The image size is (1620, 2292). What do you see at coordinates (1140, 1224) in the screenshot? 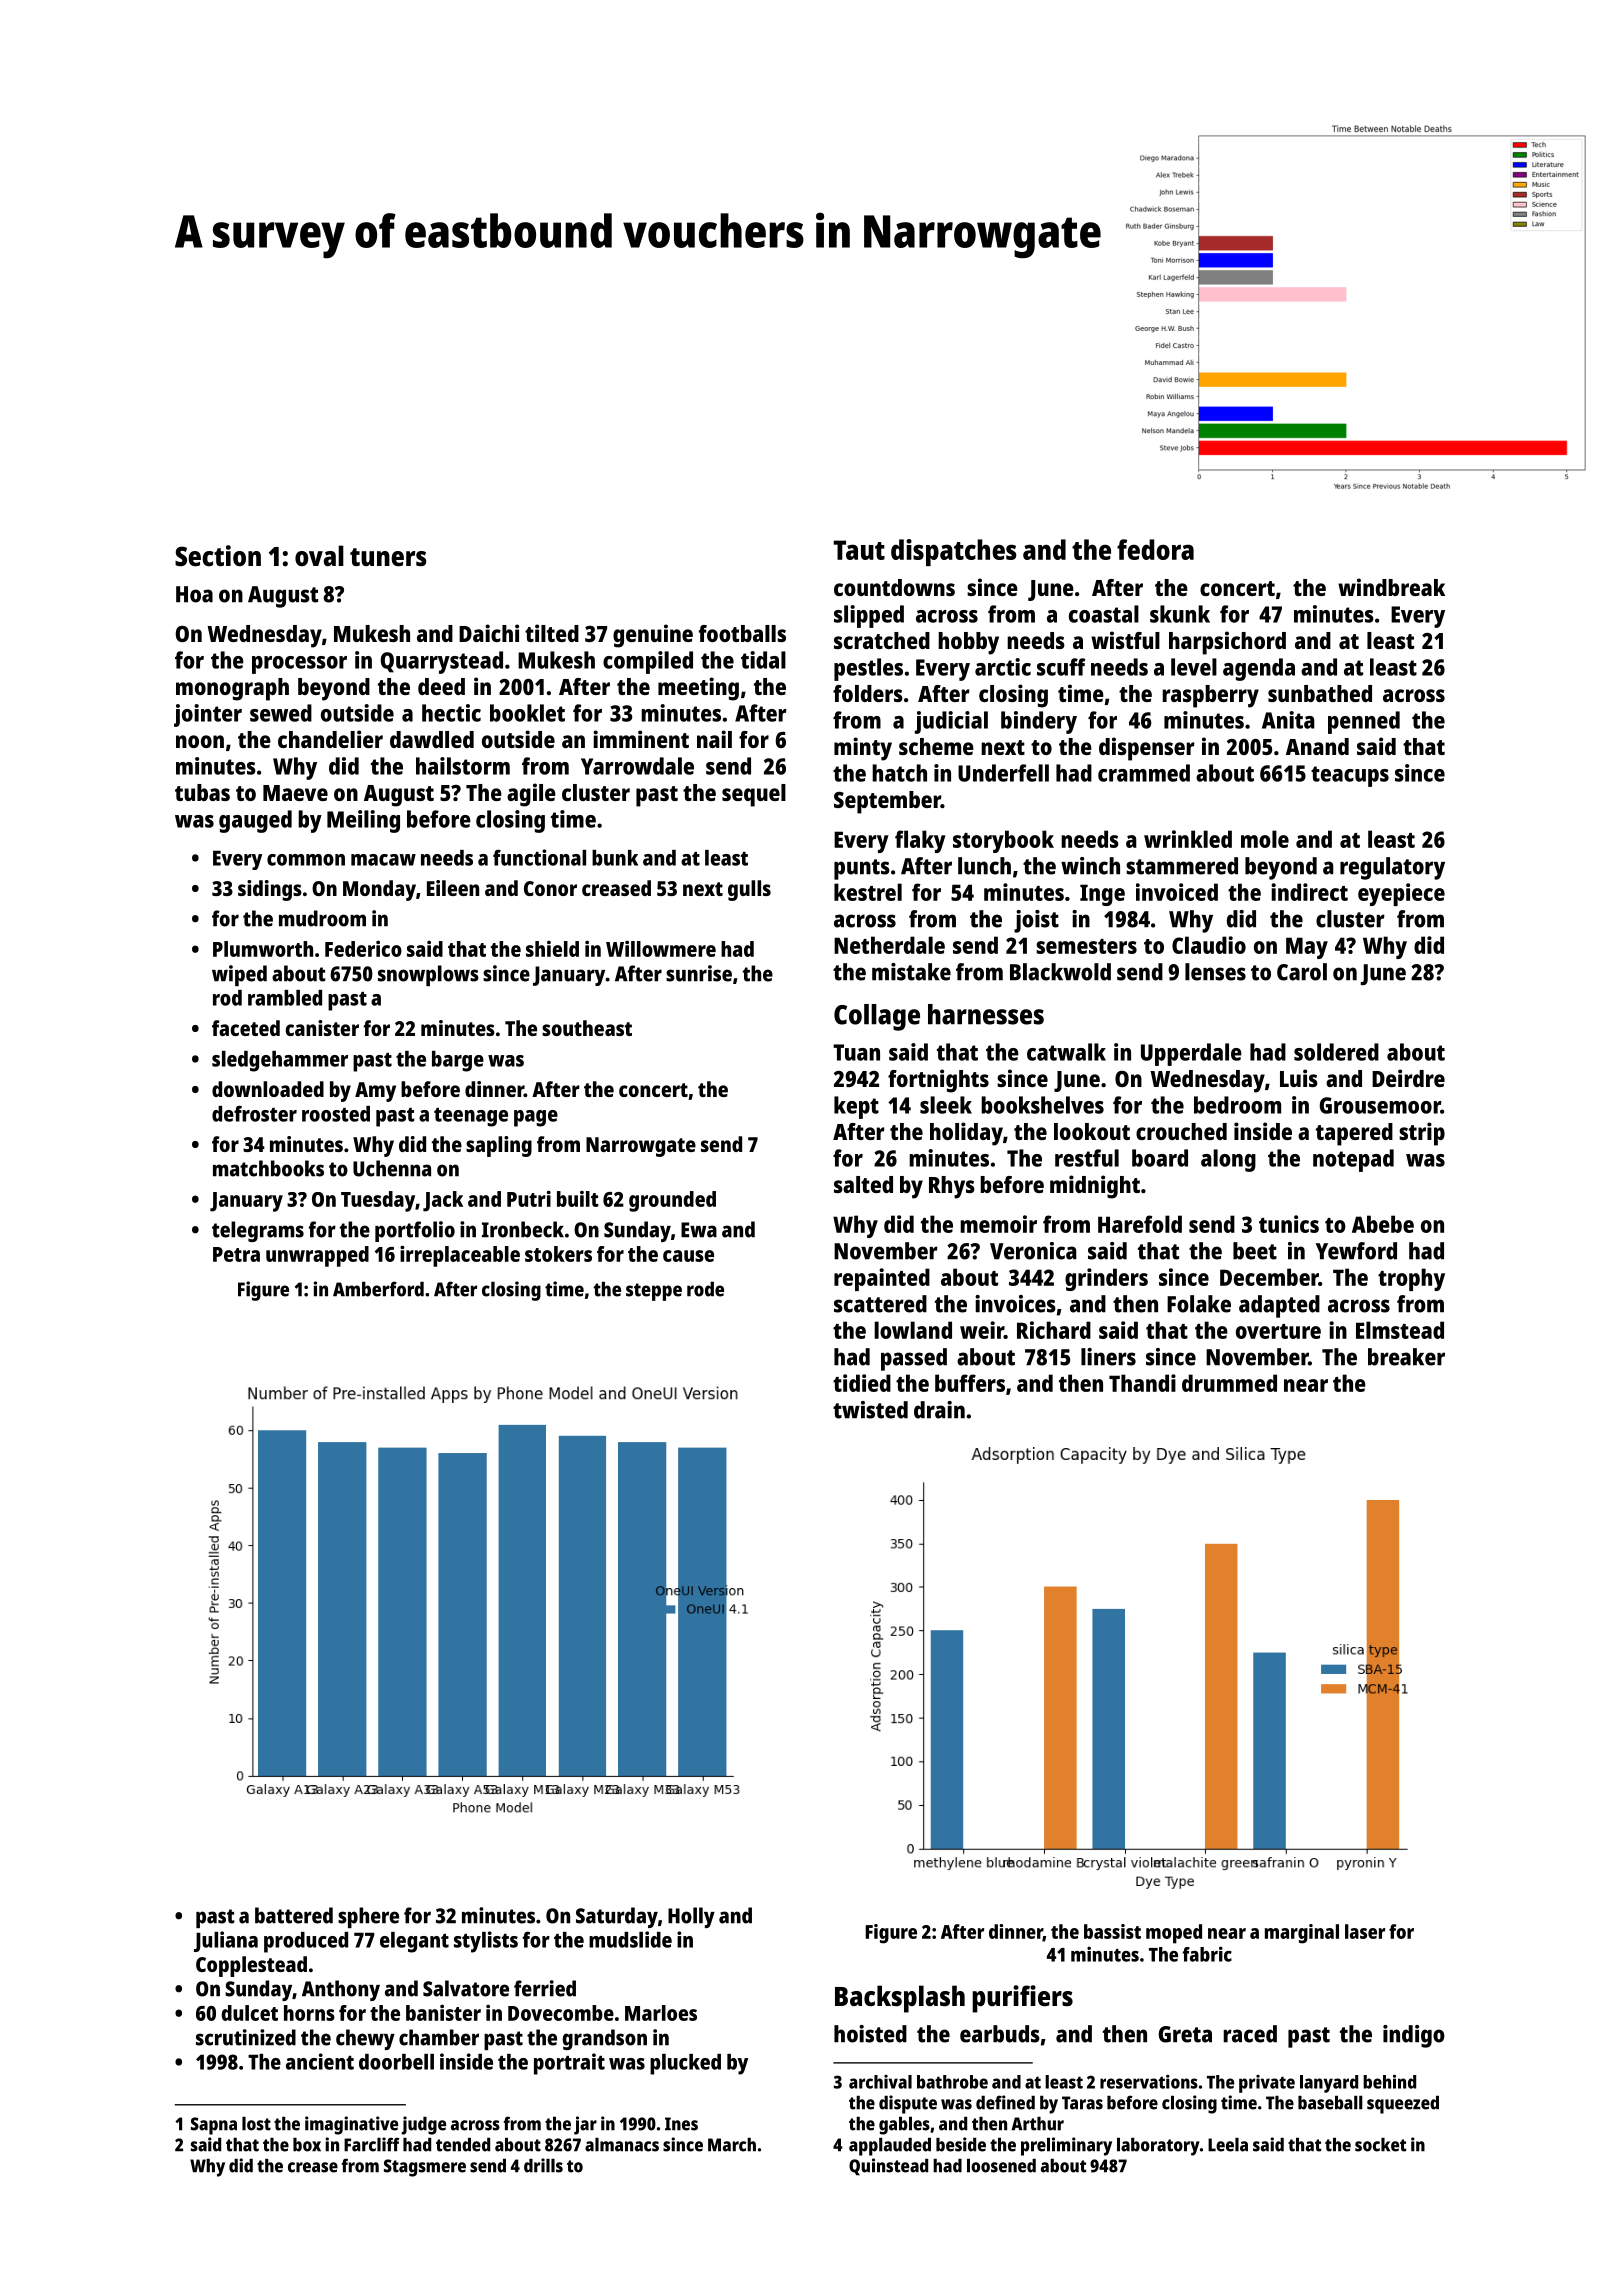
I see `Harefold` at bounding box center [1140, 1224].
